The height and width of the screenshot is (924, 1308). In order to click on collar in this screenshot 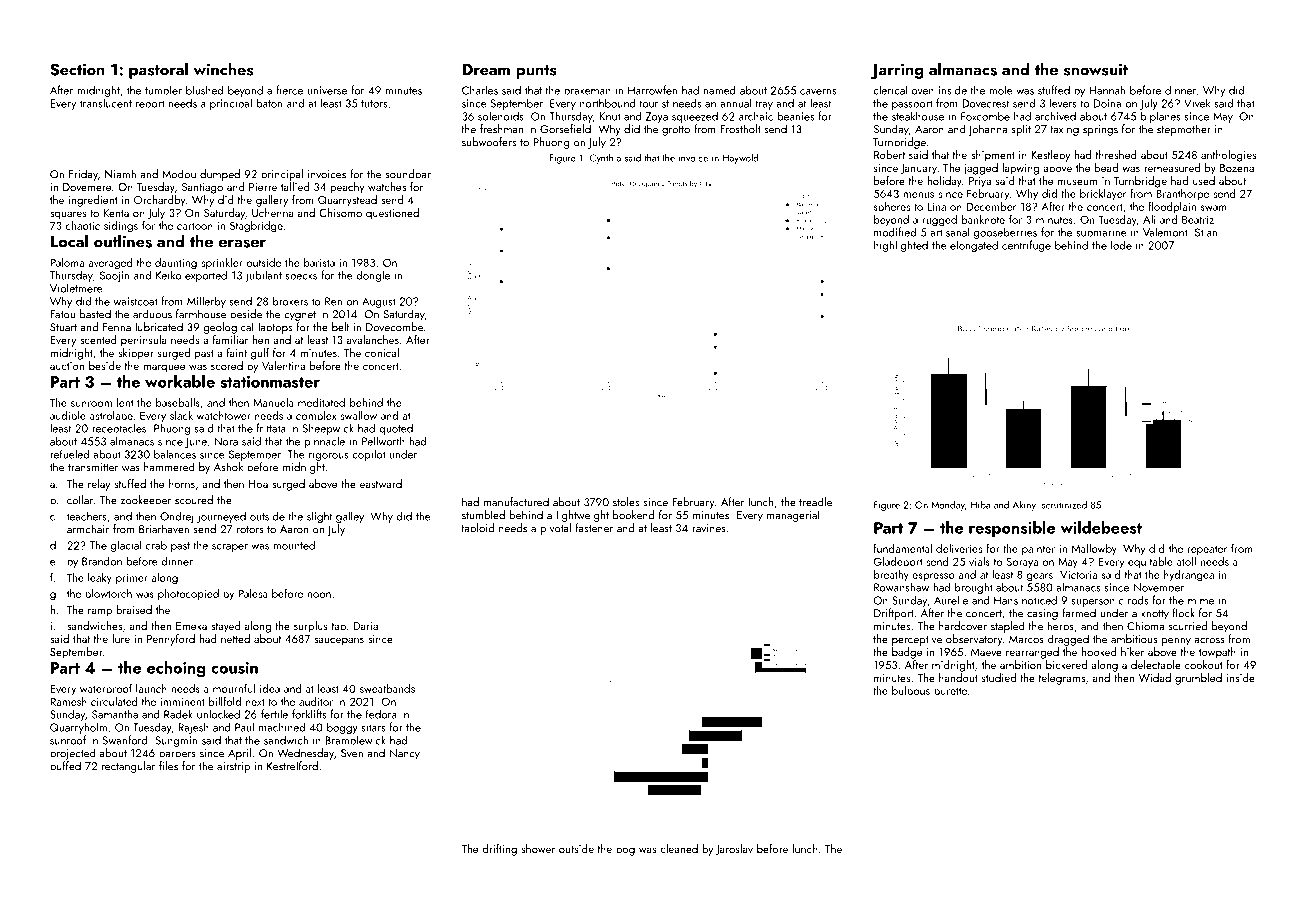, I will do `click(80, 500)`.
